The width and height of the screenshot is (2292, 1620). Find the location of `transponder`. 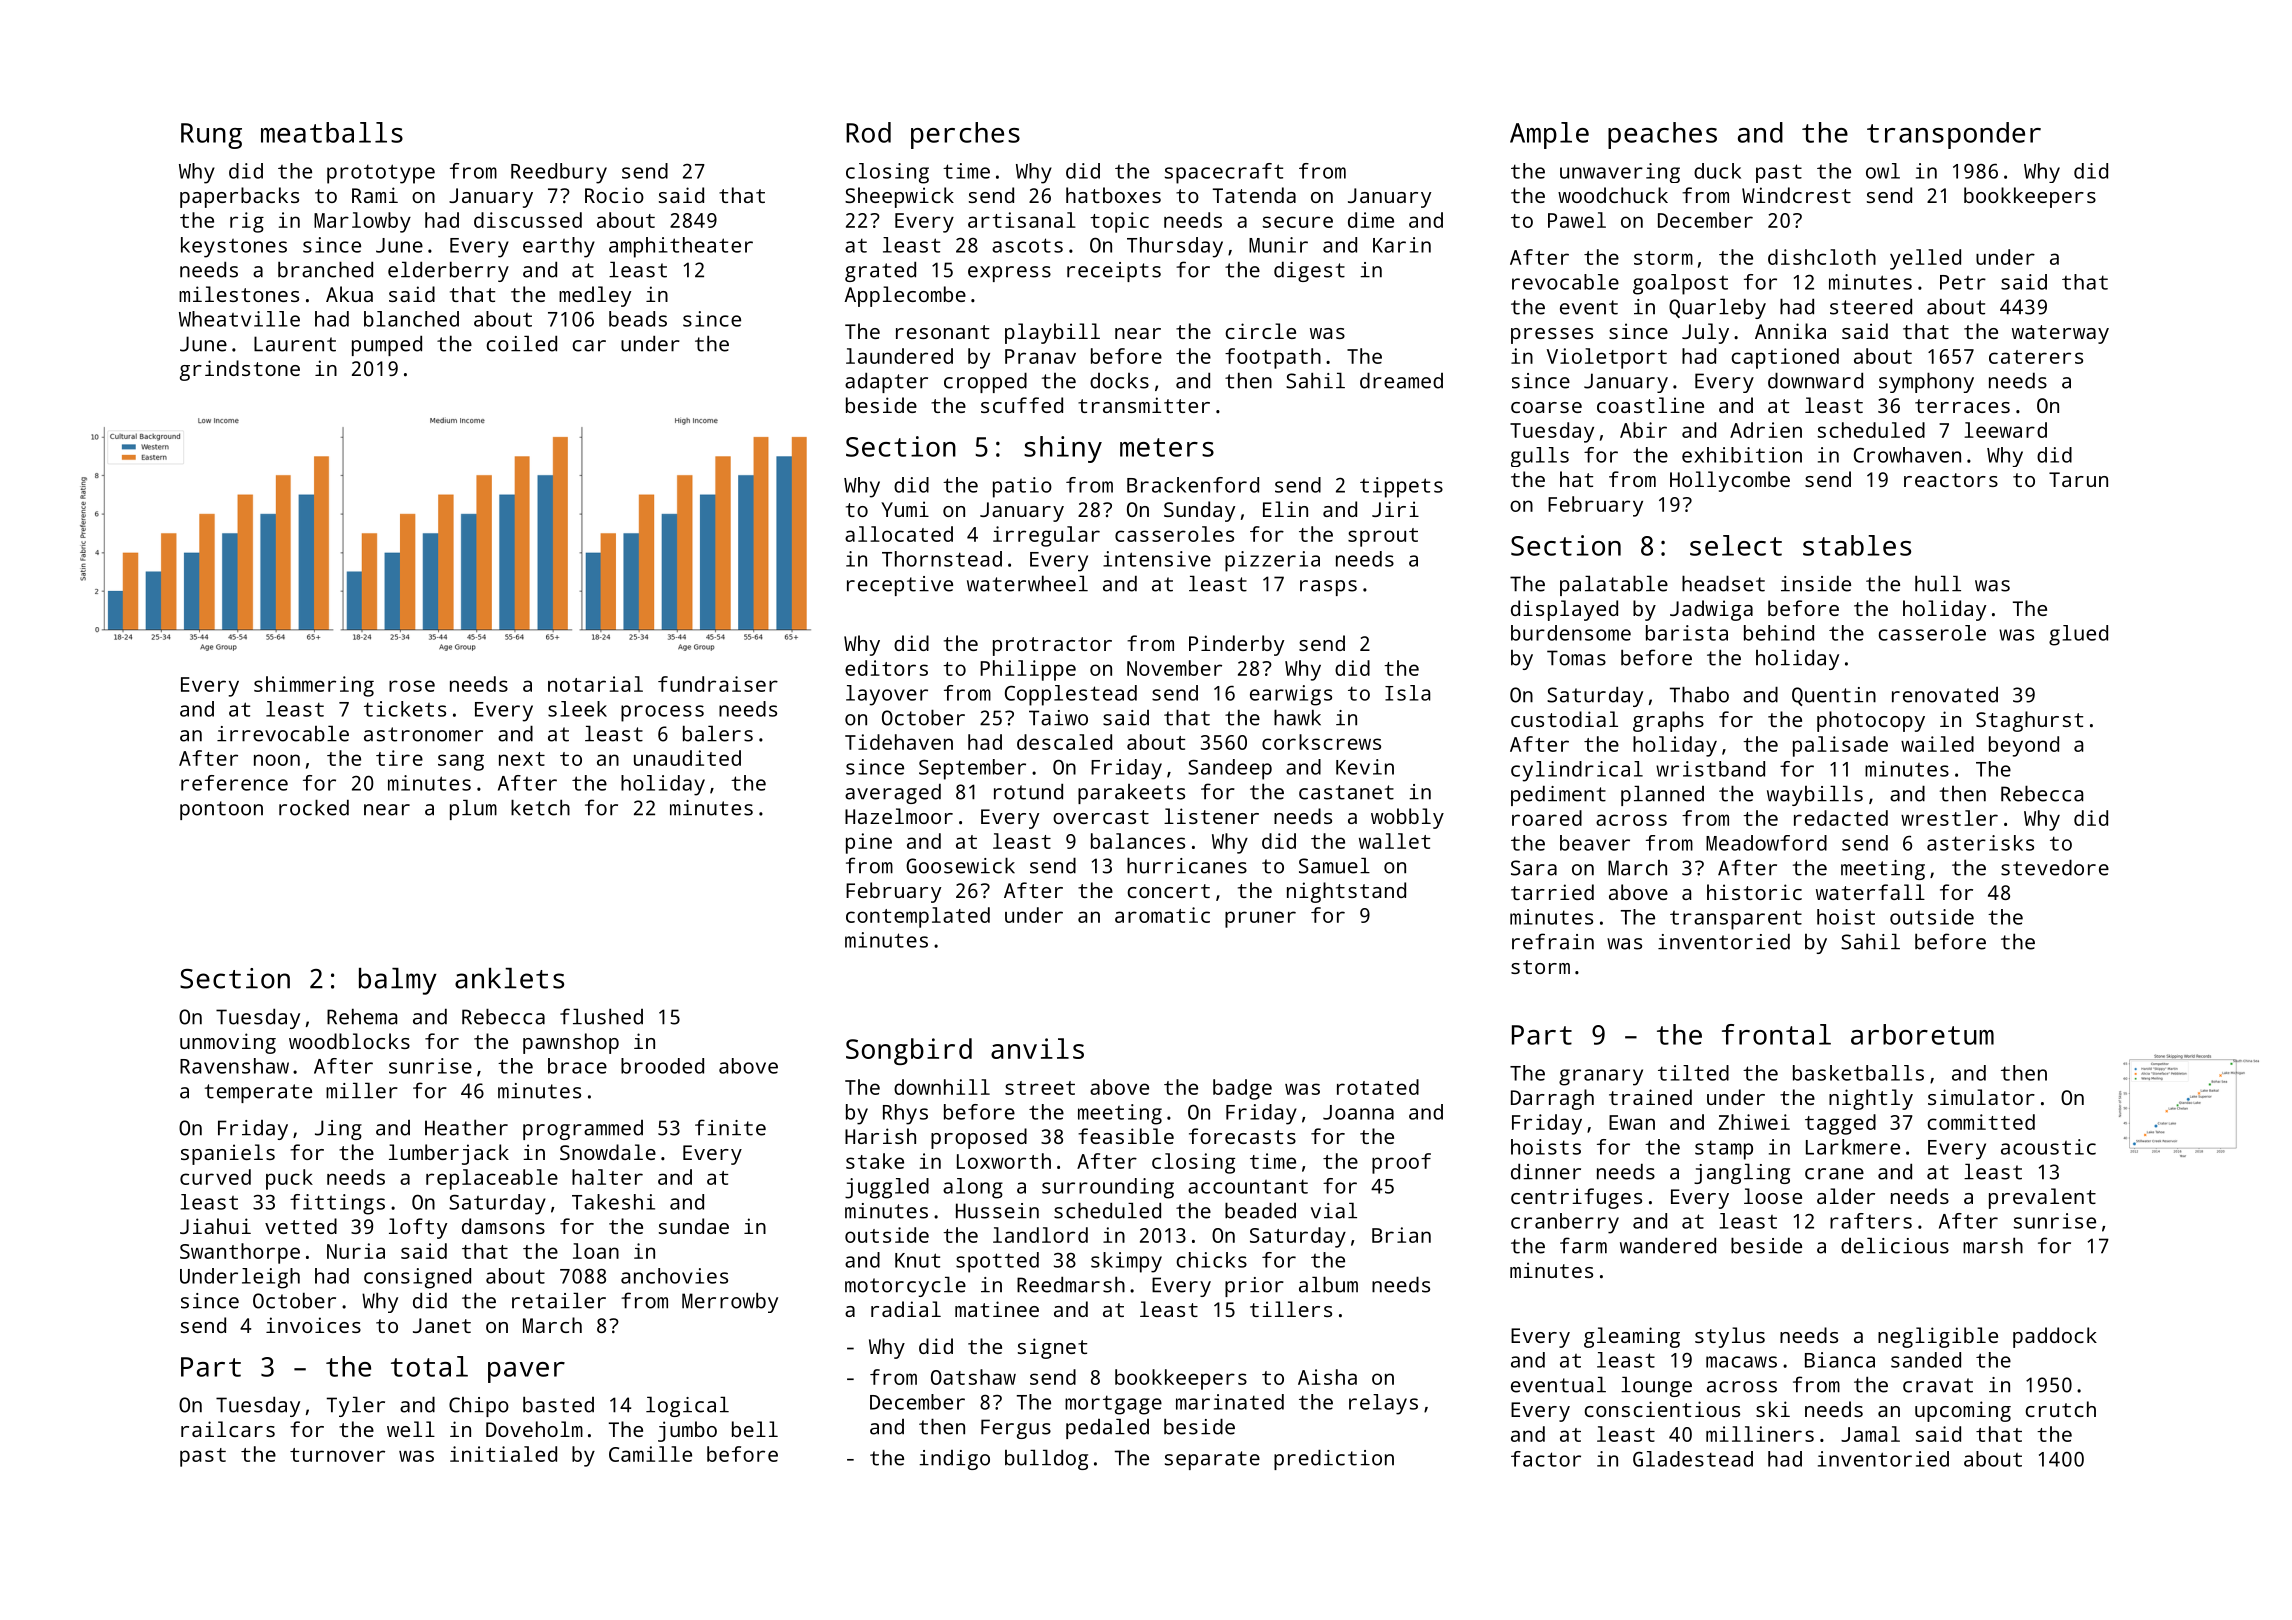

transponder is located at coordinates (1954, 135).
